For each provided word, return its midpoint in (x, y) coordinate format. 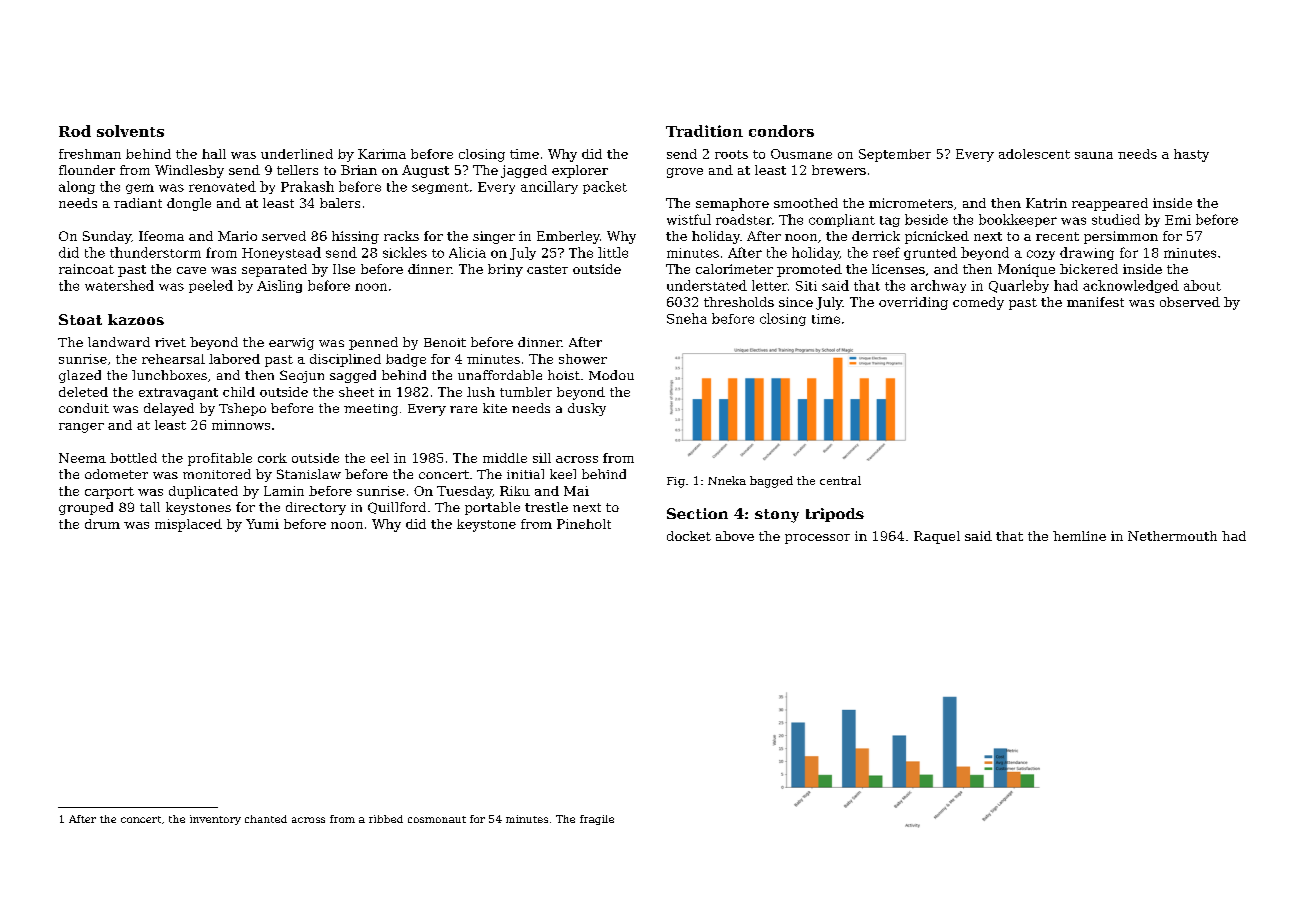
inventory (215, 820)
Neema (82, 458)
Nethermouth (1172, 536)
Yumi (262, 524)
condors (781, 131)
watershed (119, 285)
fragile (597, 820)
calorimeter (734, 269)
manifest (1095, 302)
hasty (1191, 155)
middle (505, 458)
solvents (130, 131)
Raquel (937, 537)
